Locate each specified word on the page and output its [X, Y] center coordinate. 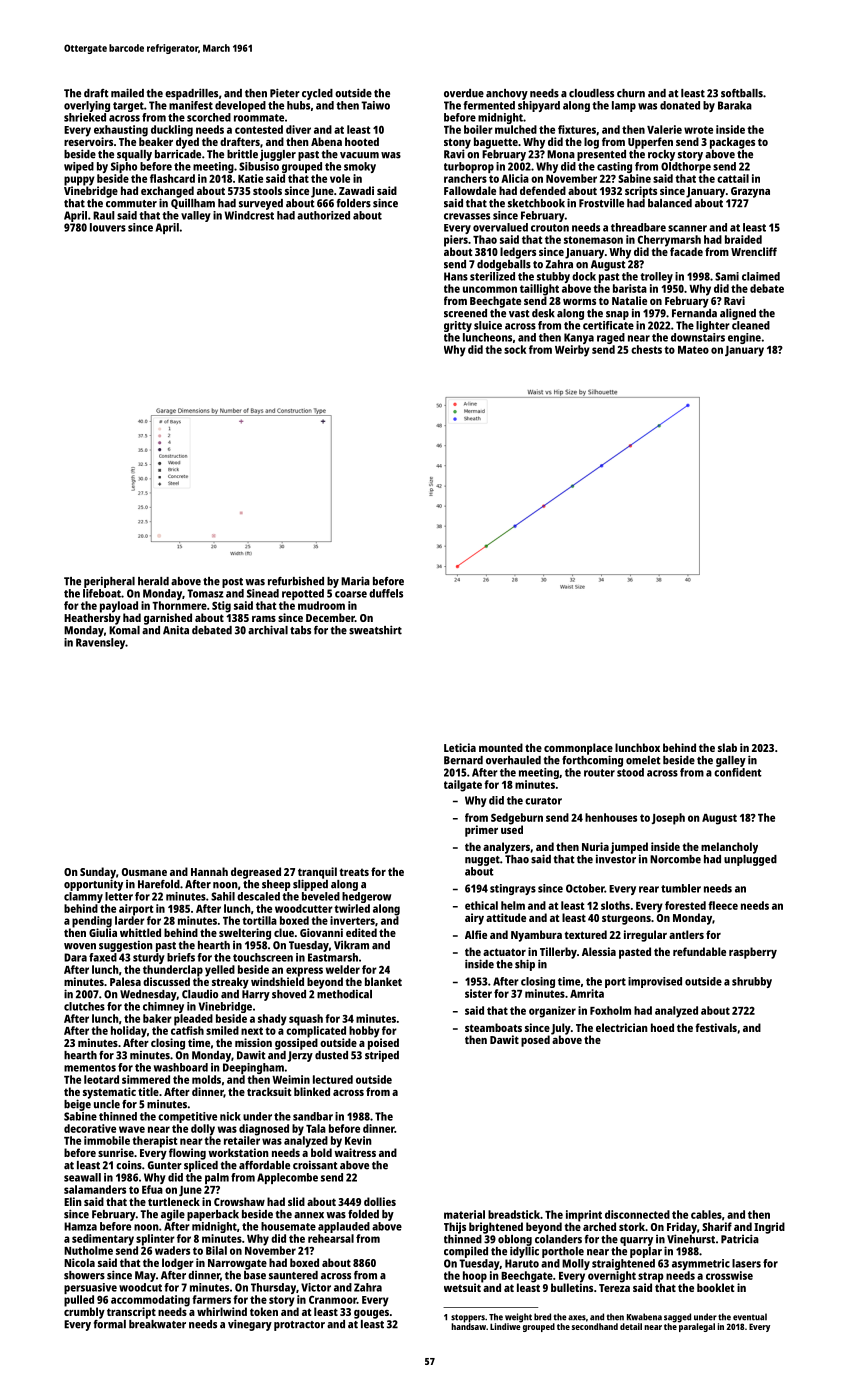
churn [631, 93]
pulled [79, 1301]
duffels [386, 593]
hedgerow [366, 897]
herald [153, 581]
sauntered [293, 1275]
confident [738, 772]
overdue [464, 93]
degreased [256, 873]
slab [727, 747]
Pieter [285, 93]
